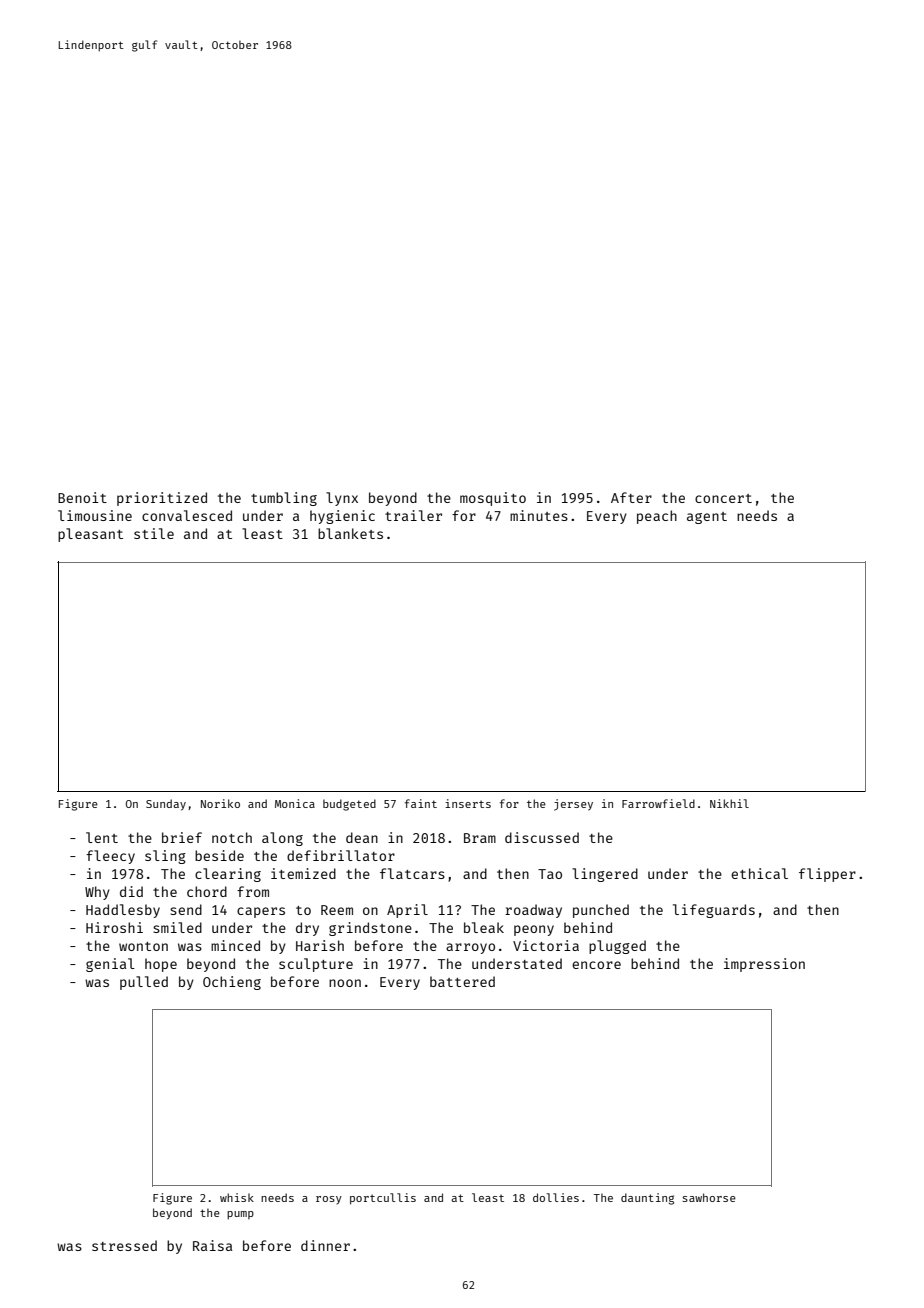 The height and width of the page is (1308, 924). What do you see at coordinates (90, 535) in the page?
I see `pleasant` at bounding box center [90, 535].
